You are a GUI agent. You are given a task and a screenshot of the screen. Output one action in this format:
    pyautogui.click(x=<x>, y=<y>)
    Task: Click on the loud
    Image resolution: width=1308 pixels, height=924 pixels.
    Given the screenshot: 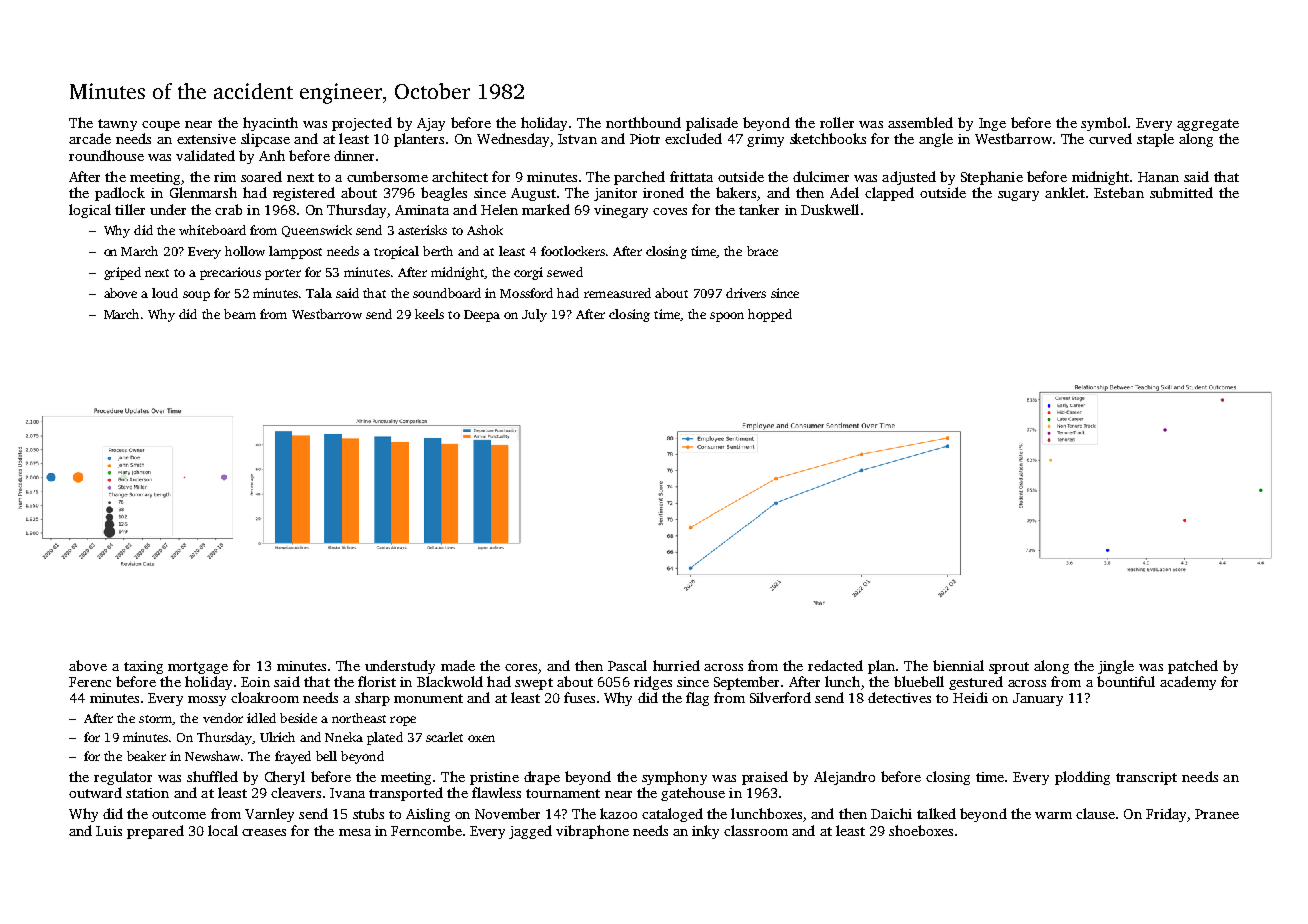 What is the action you would take?
    pyautogui.click(x=165, y=293)
